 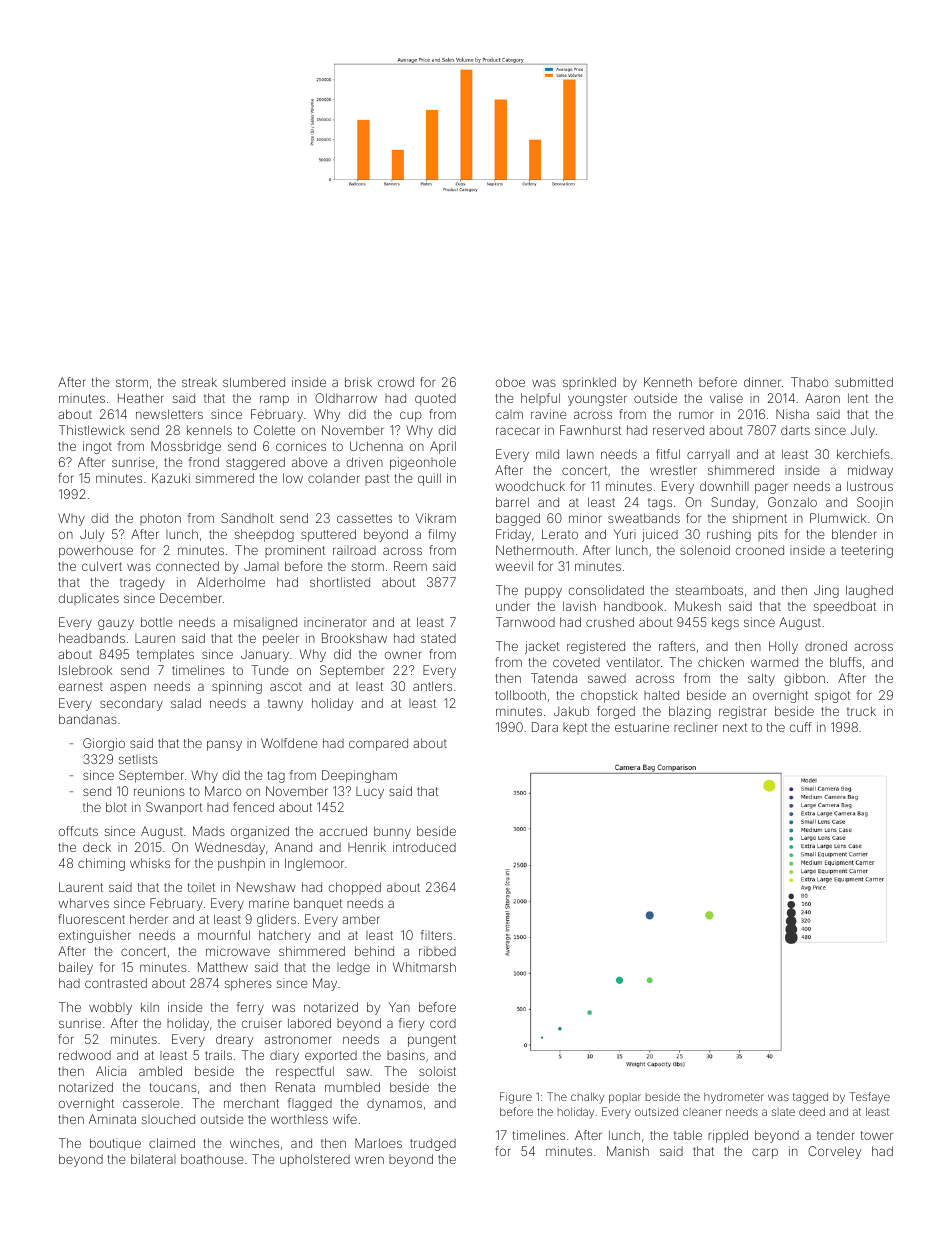 I want to click on Kenneth, so click(x=668, y=382).
